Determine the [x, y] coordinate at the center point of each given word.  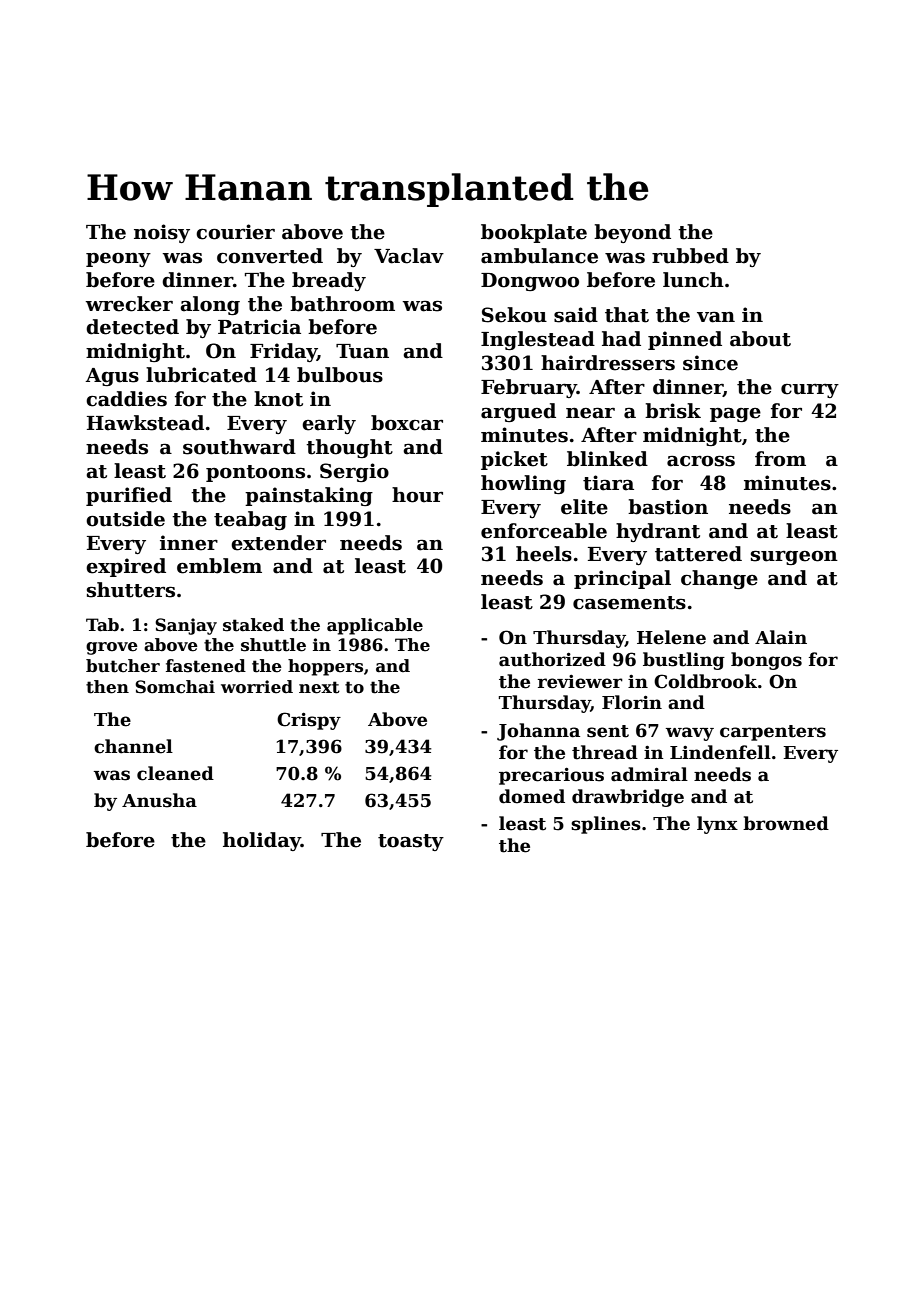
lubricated [201, 375]
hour [417, 495]
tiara [608, 483]
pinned [685, 340]
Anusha [159, 800]
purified [129, 496]
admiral [649, 774]
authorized [552, 659]
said [576, 315]
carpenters [773, 733]
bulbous [340, 375]
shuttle [273, 645]
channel [133, 746]
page [735, 414]
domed [532, 796]
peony [118, 260]
